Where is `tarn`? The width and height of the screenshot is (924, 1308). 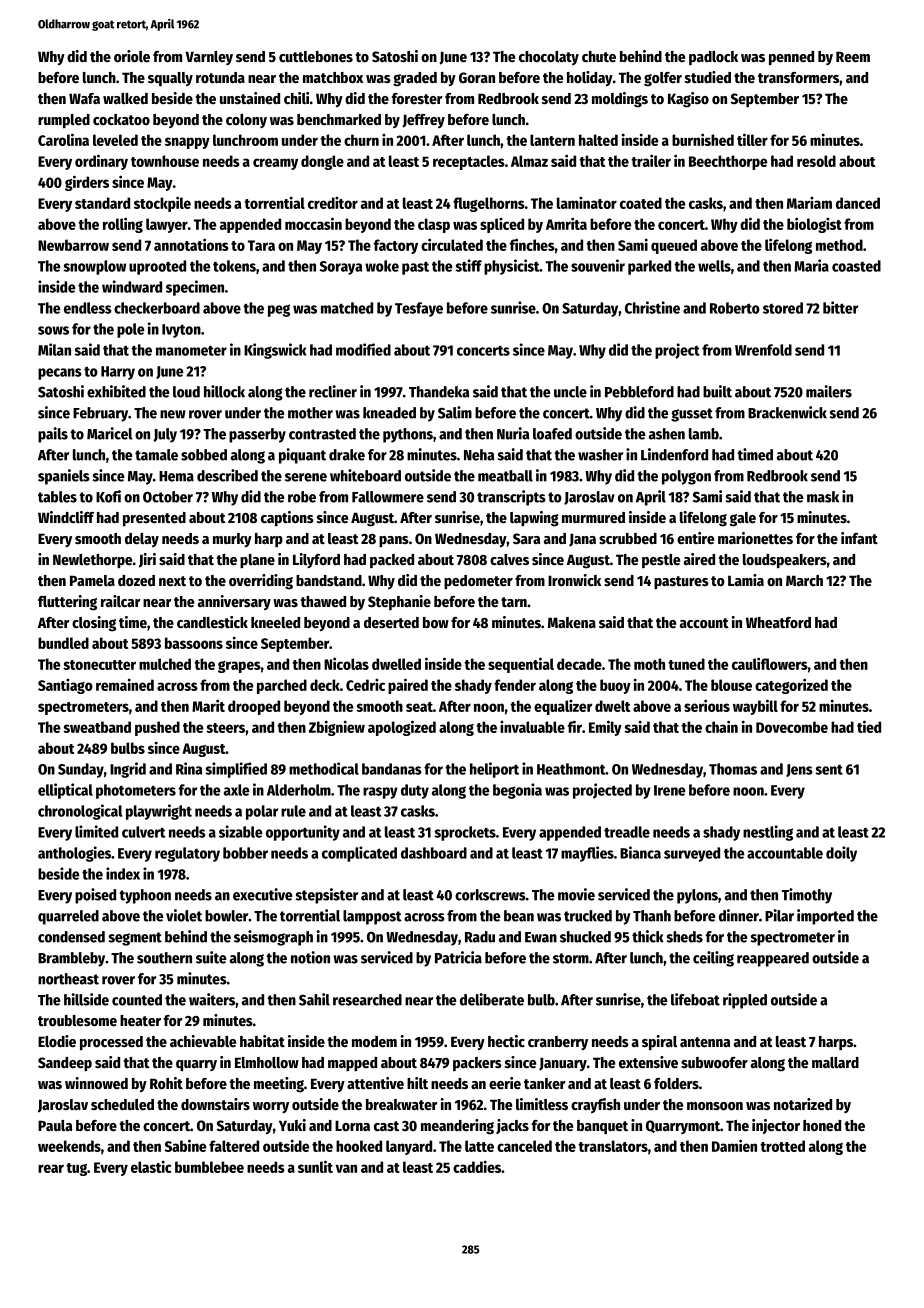
tarn is located at coordinates (514, 602).
